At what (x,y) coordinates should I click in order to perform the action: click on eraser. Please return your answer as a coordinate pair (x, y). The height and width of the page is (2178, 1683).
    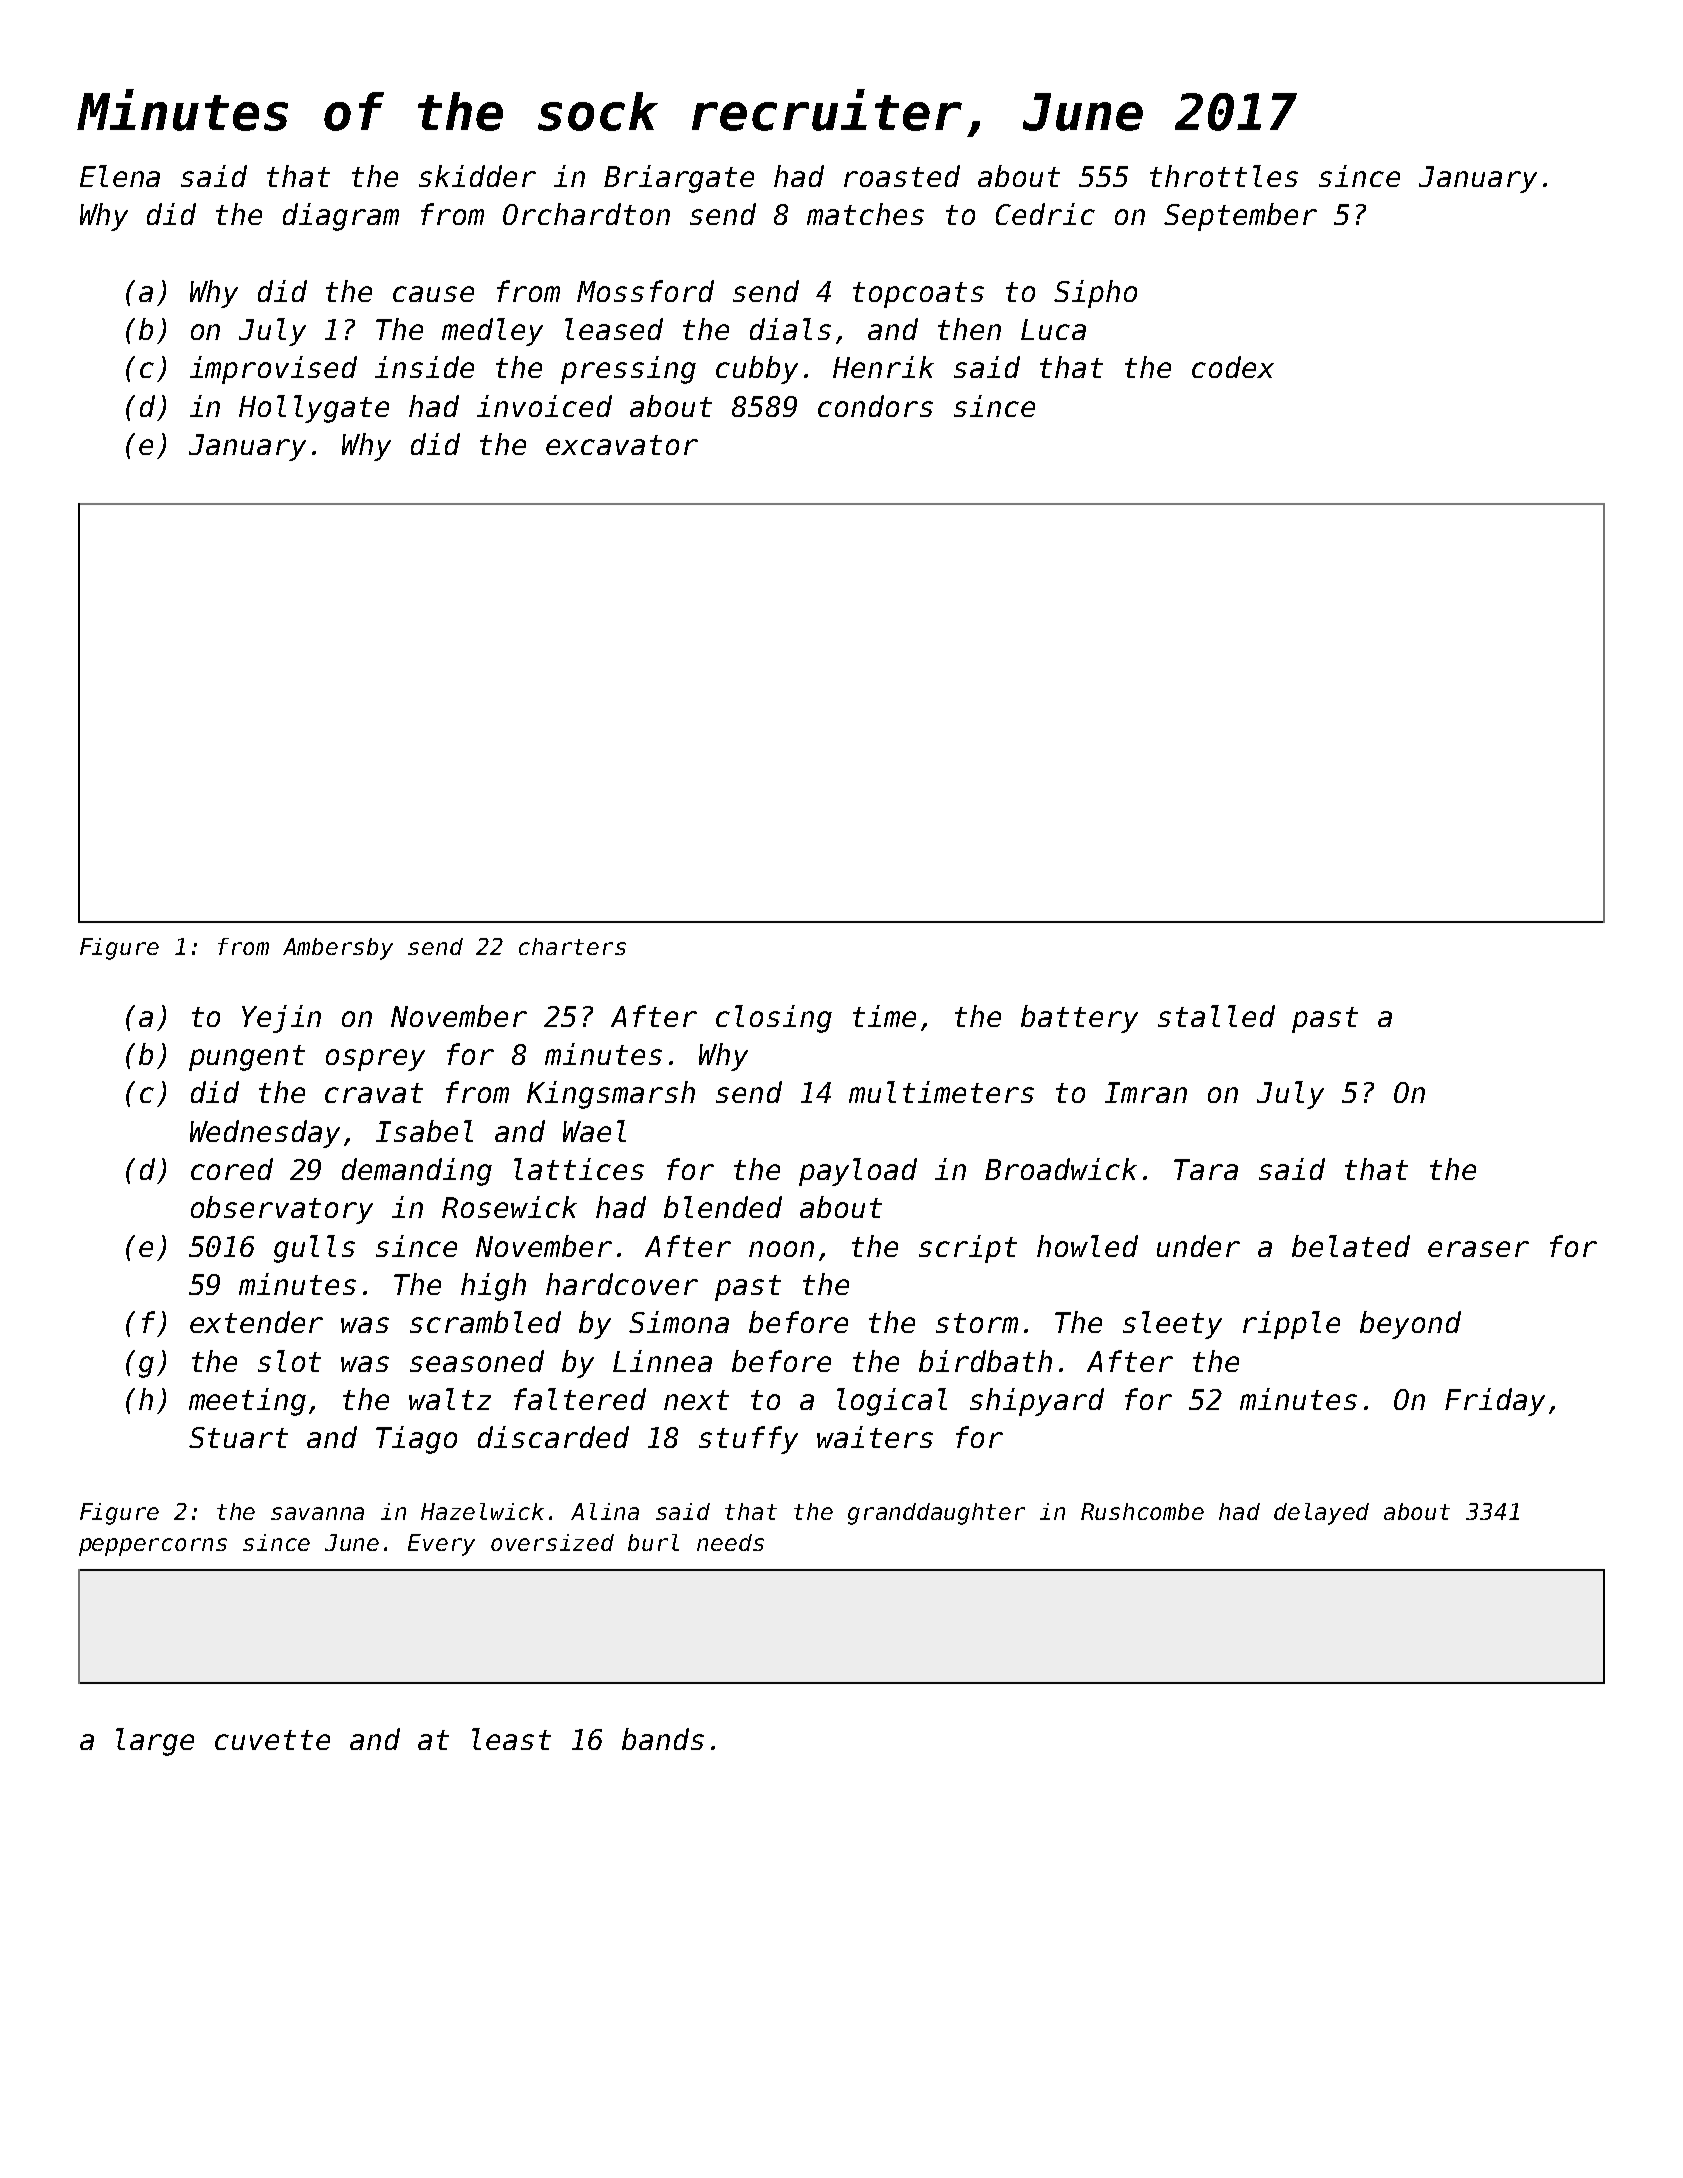
    Looking at the image, I should click on (1478, 1249).
